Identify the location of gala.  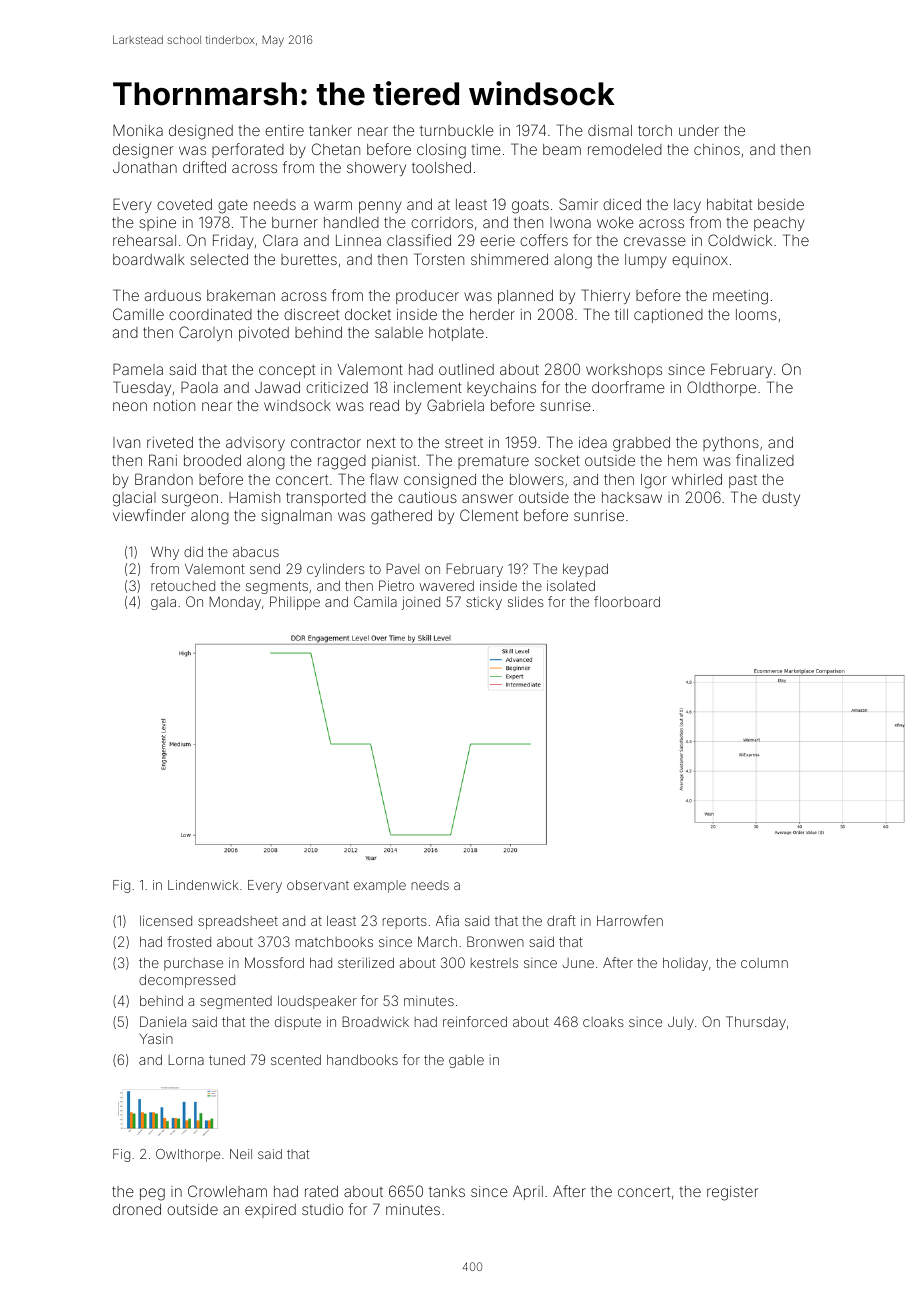
(163, 603).
